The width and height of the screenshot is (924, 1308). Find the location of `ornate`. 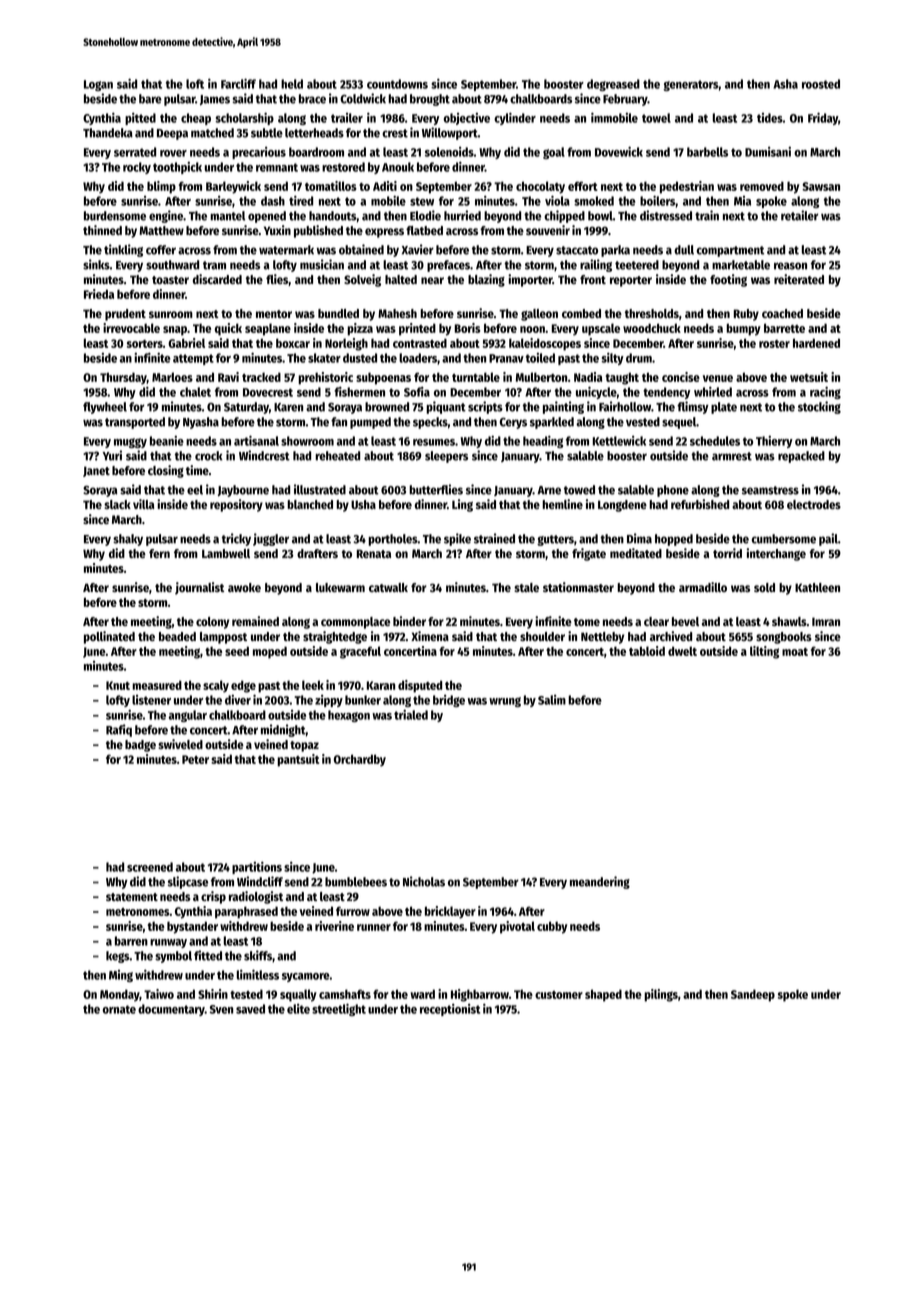

ornate is located at coordinates (119, 1009).
